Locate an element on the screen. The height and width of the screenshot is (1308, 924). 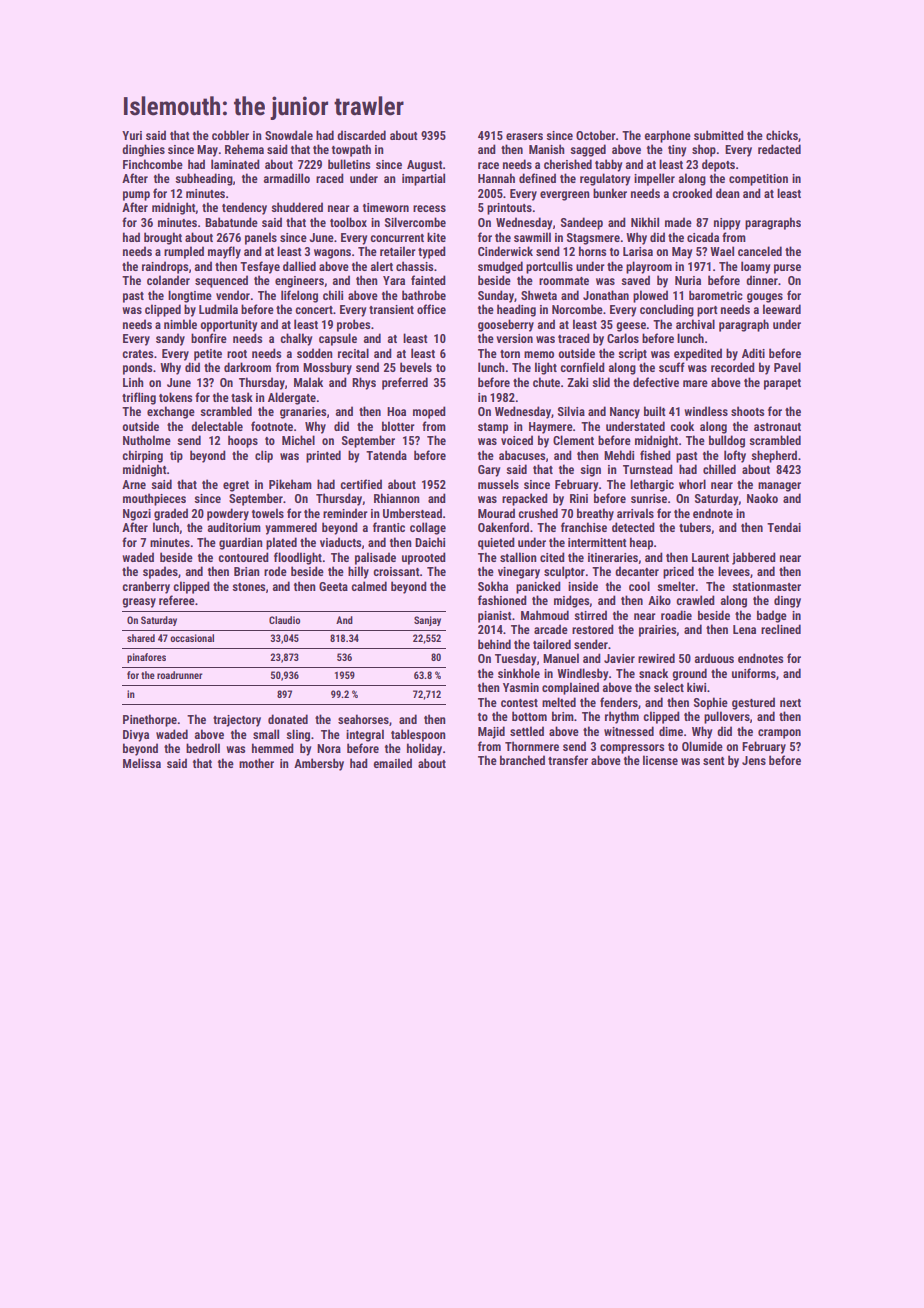
cobbler is located at coordinates (230, 135).
